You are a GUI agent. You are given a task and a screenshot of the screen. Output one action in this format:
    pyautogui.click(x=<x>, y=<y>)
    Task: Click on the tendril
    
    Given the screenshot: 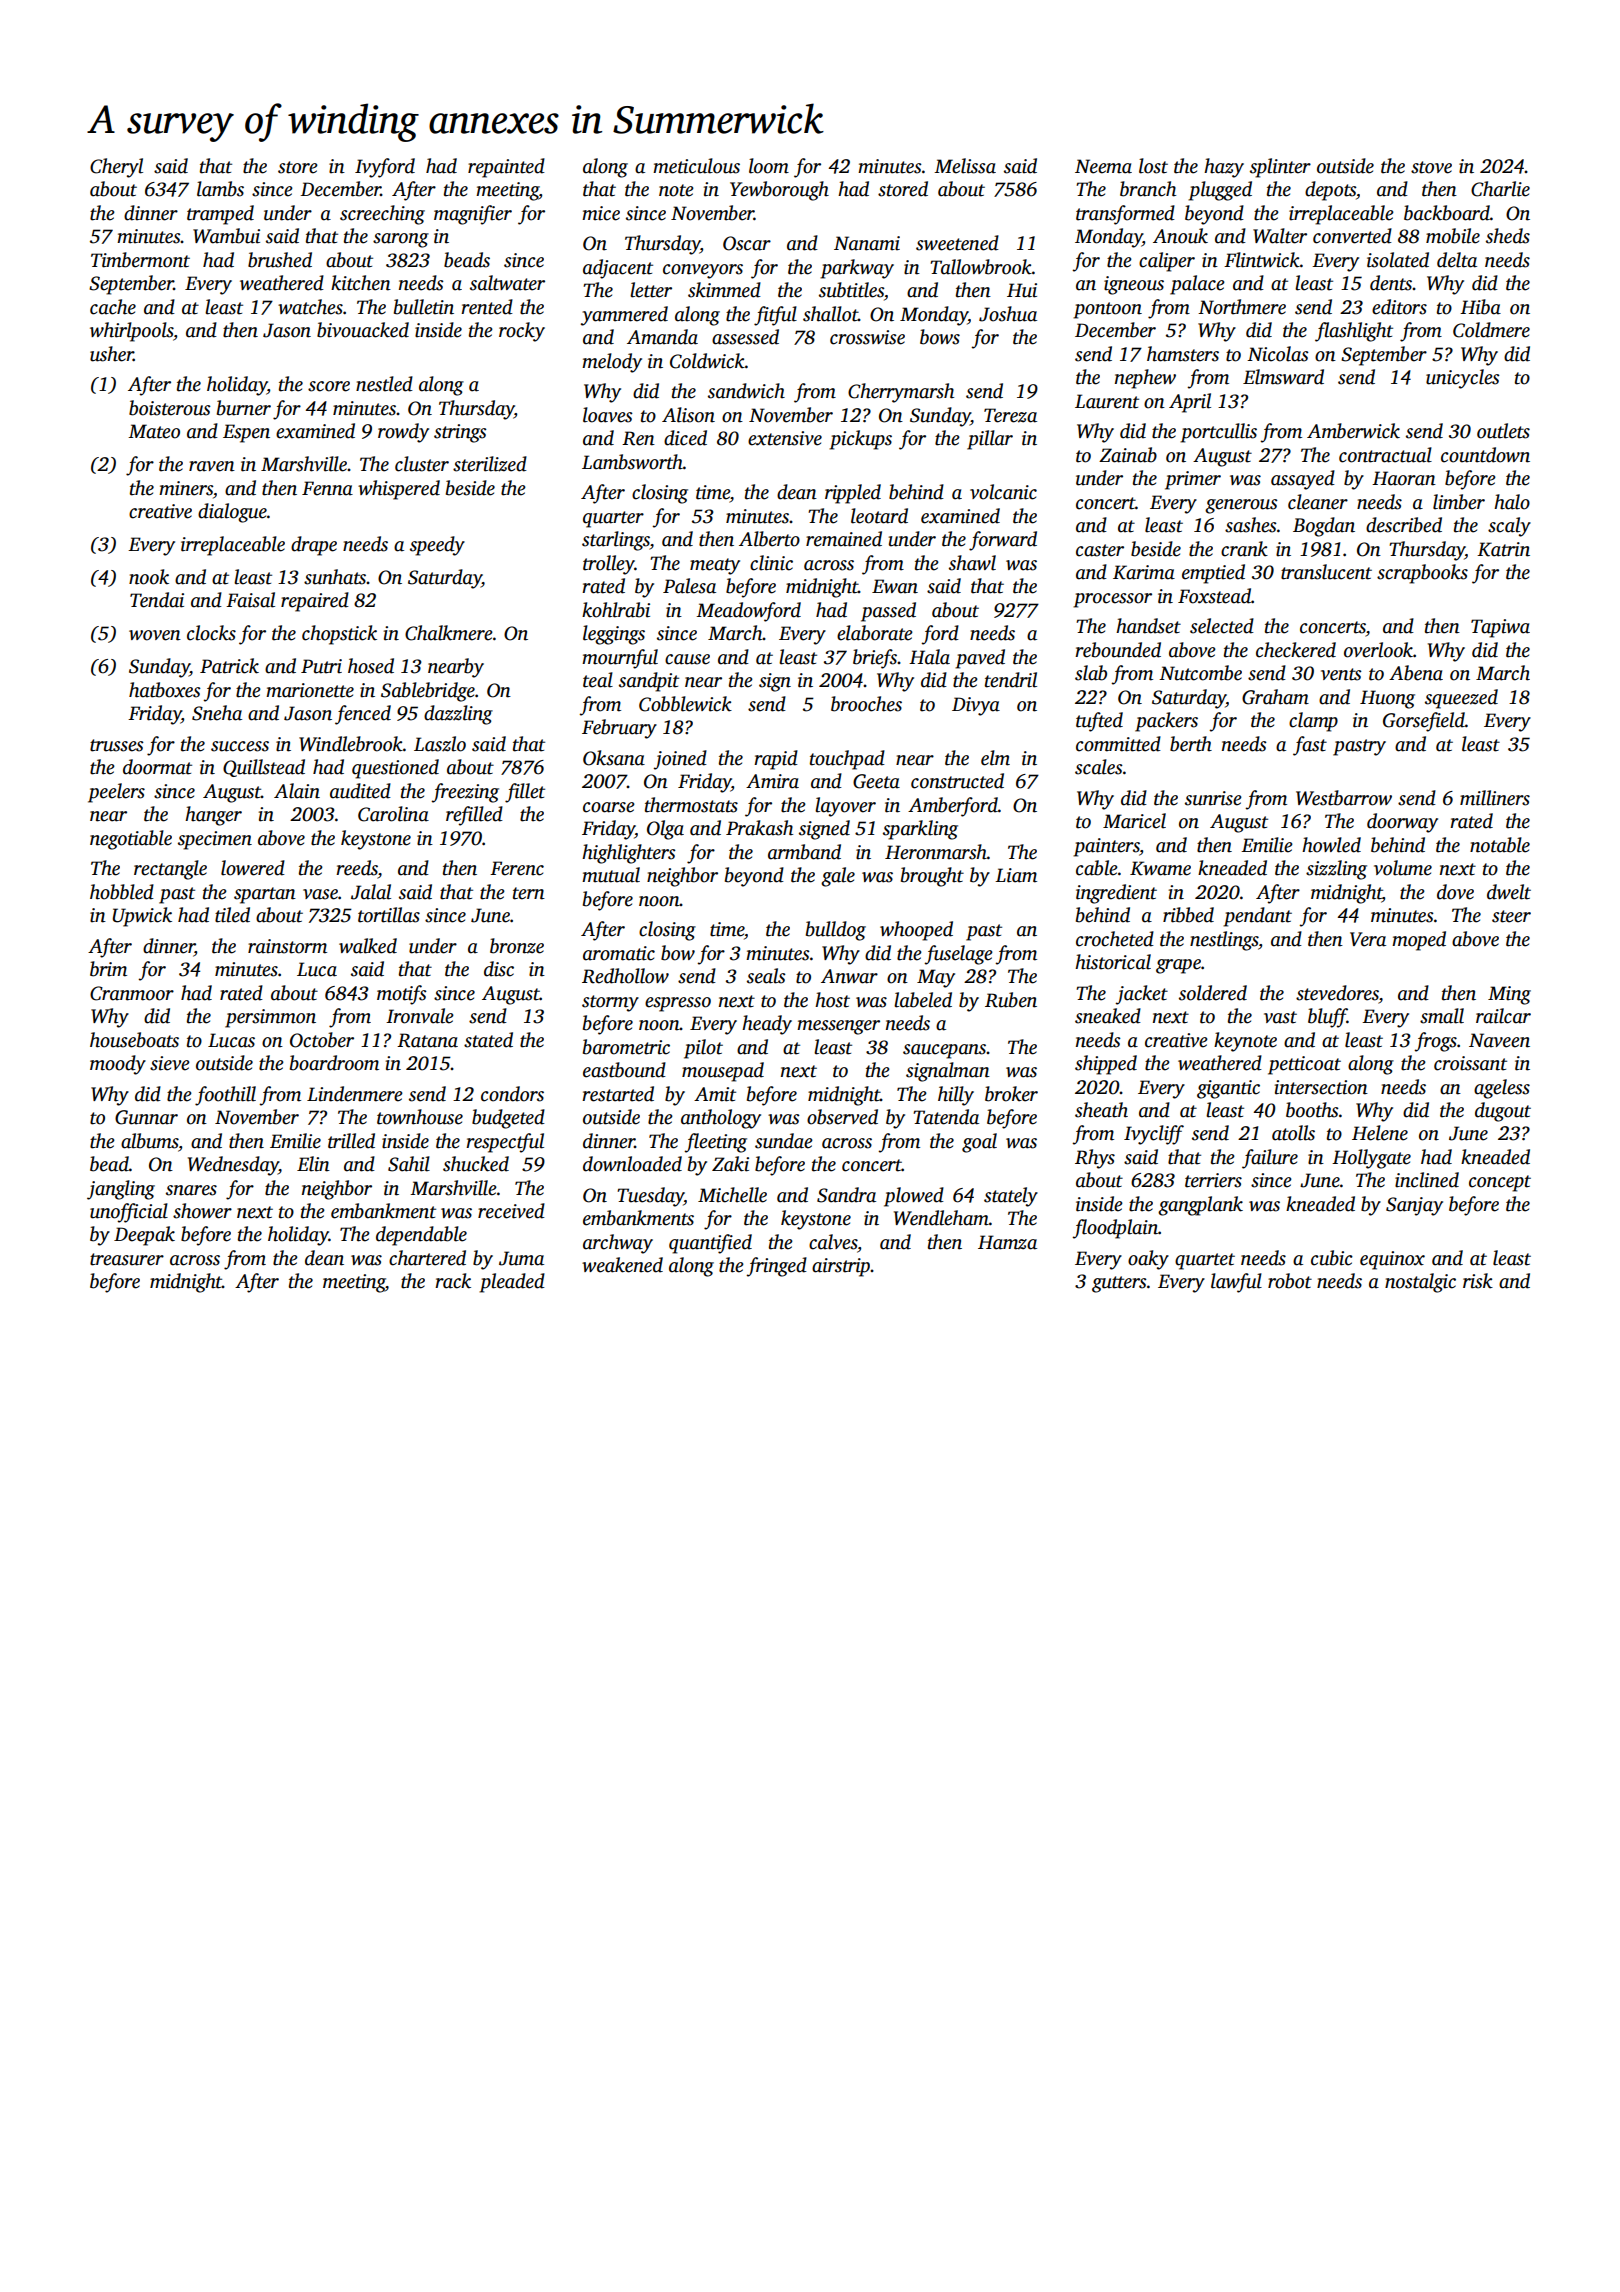 What is the action you would take?
    pyautogui.click(x=1011, y=680)
